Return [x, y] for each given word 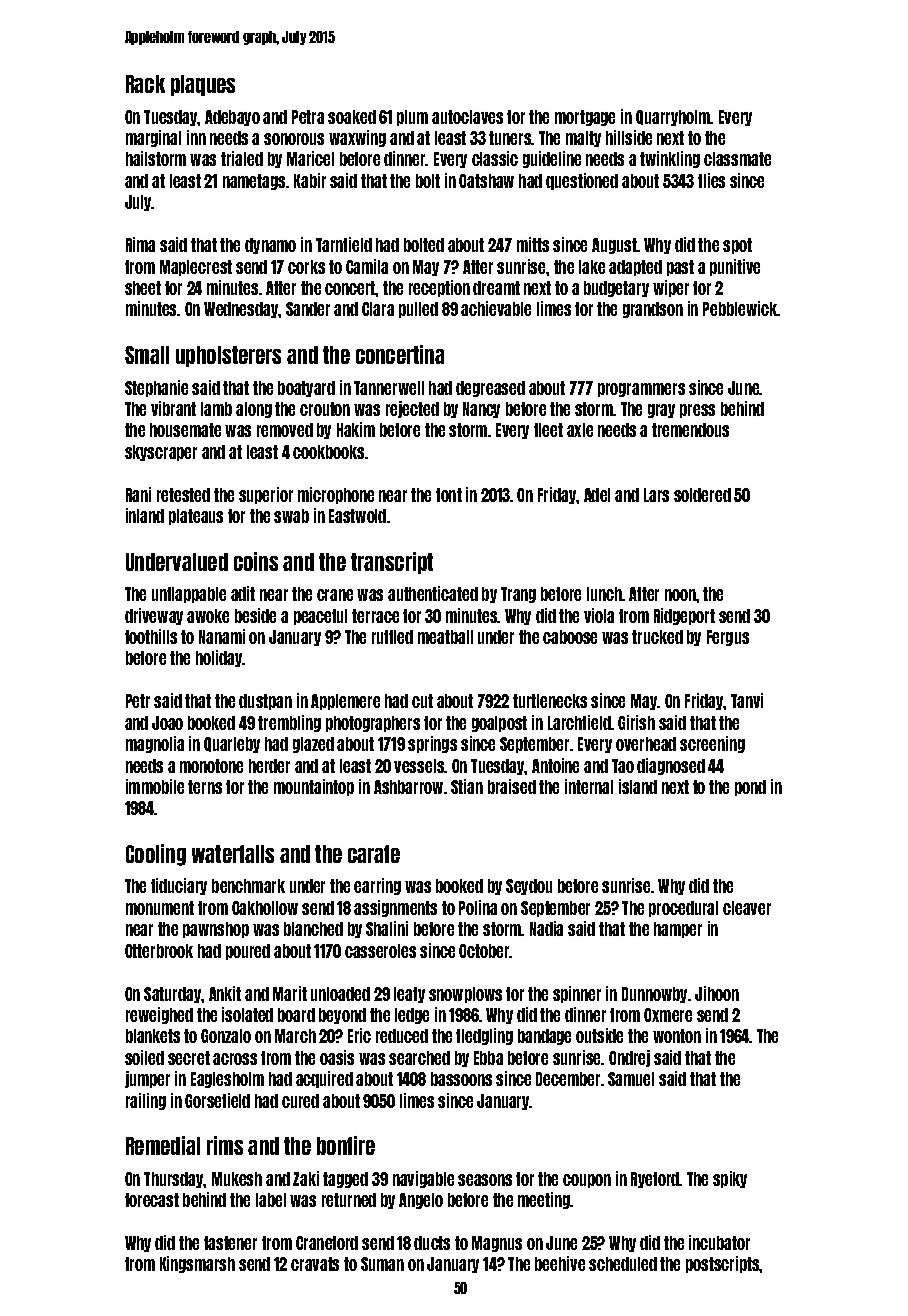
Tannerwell [389, 388]
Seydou [529, 887]
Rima [140, 244]
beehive [560, 1263]
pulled [418, 310]
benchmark [248, 886]
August [614, 246]
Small [147, 355]
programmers [641, 390]
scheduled [623, 1264]
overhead [646, 744]
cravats [315, 1264]
